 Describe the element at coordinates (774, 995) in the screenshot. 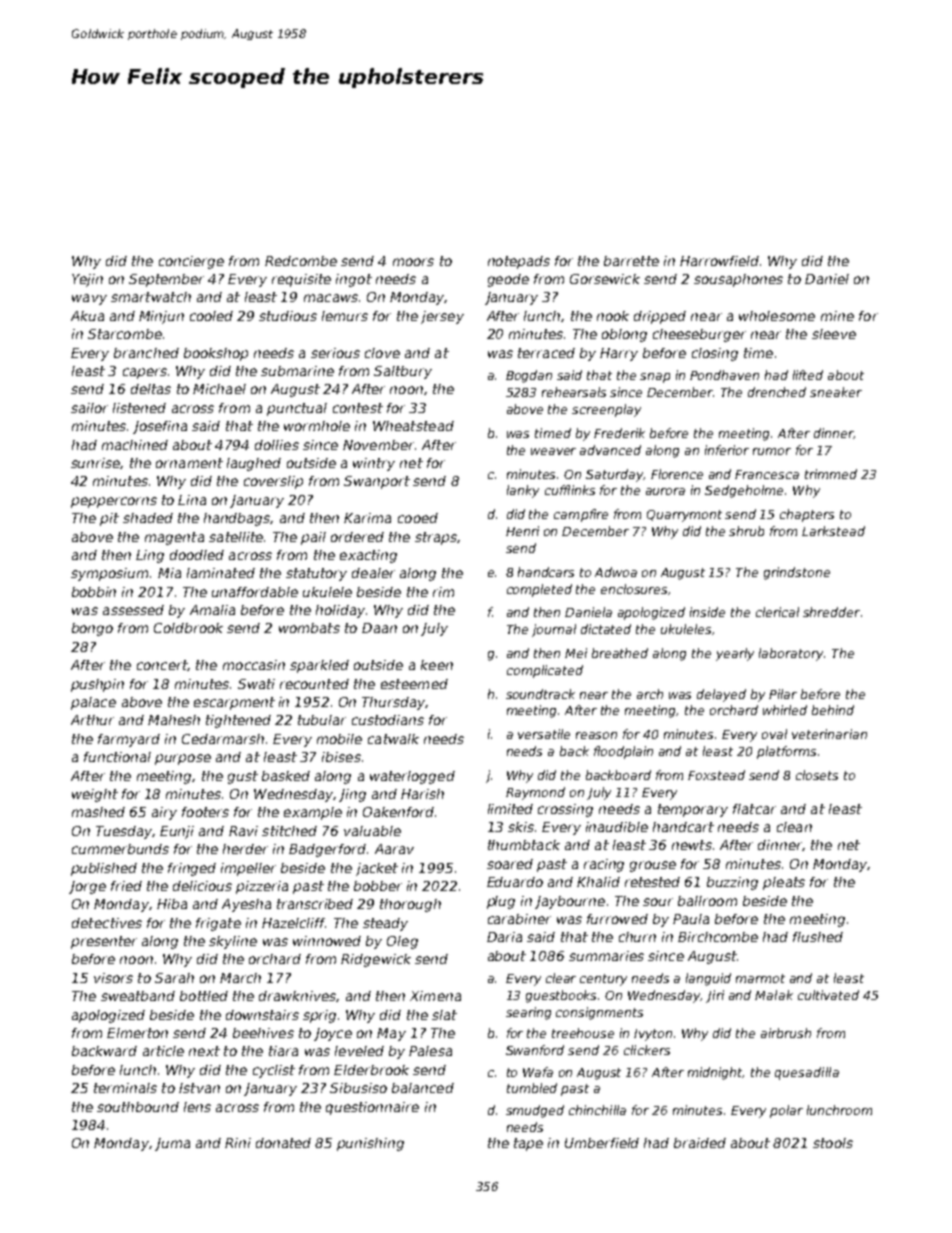

I see `Malak` at that location.
